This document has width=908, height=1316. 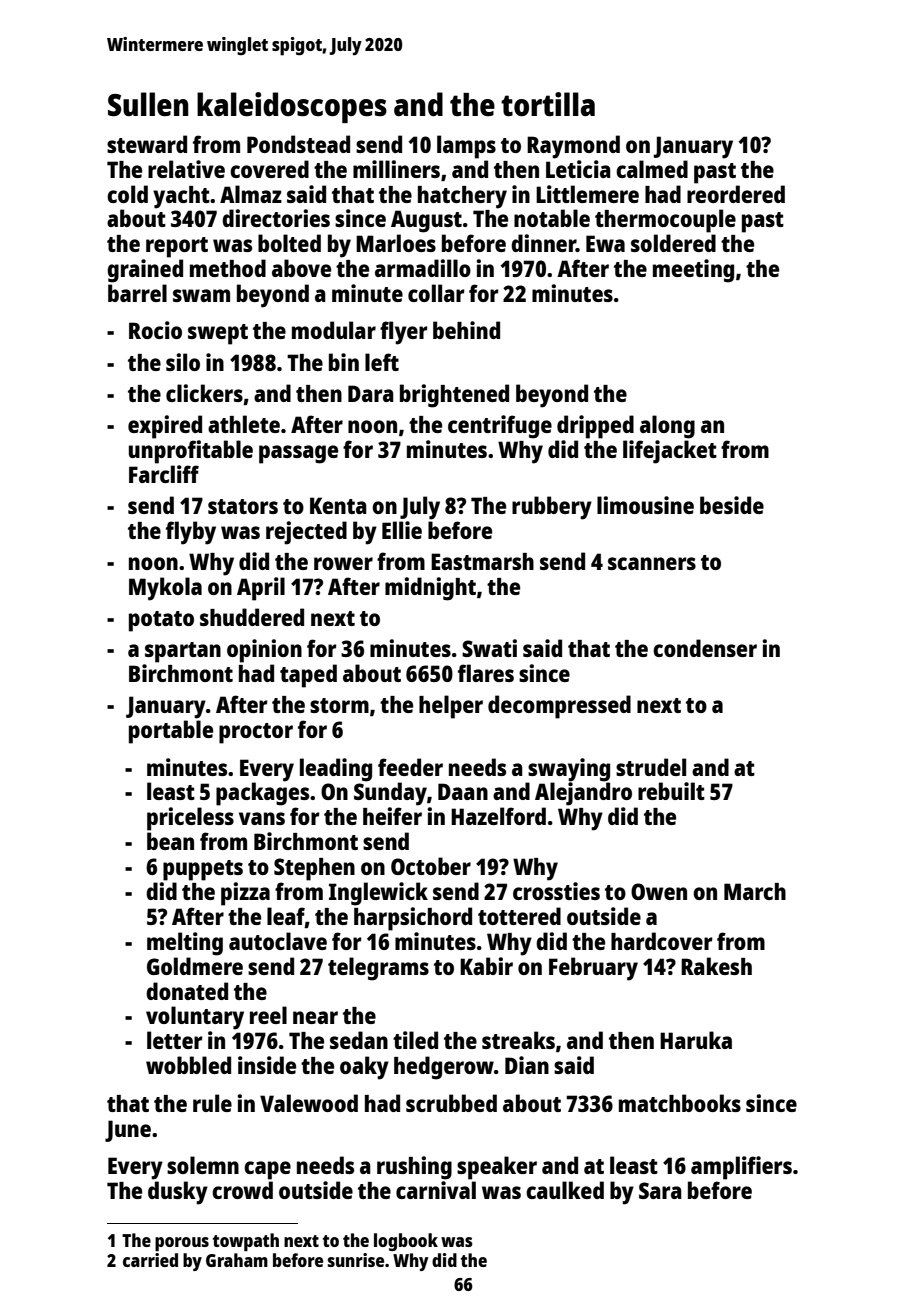 What do you see at coordinates (489, 648) in the document?
I see `Swati` at bounding box center [489, 648].
